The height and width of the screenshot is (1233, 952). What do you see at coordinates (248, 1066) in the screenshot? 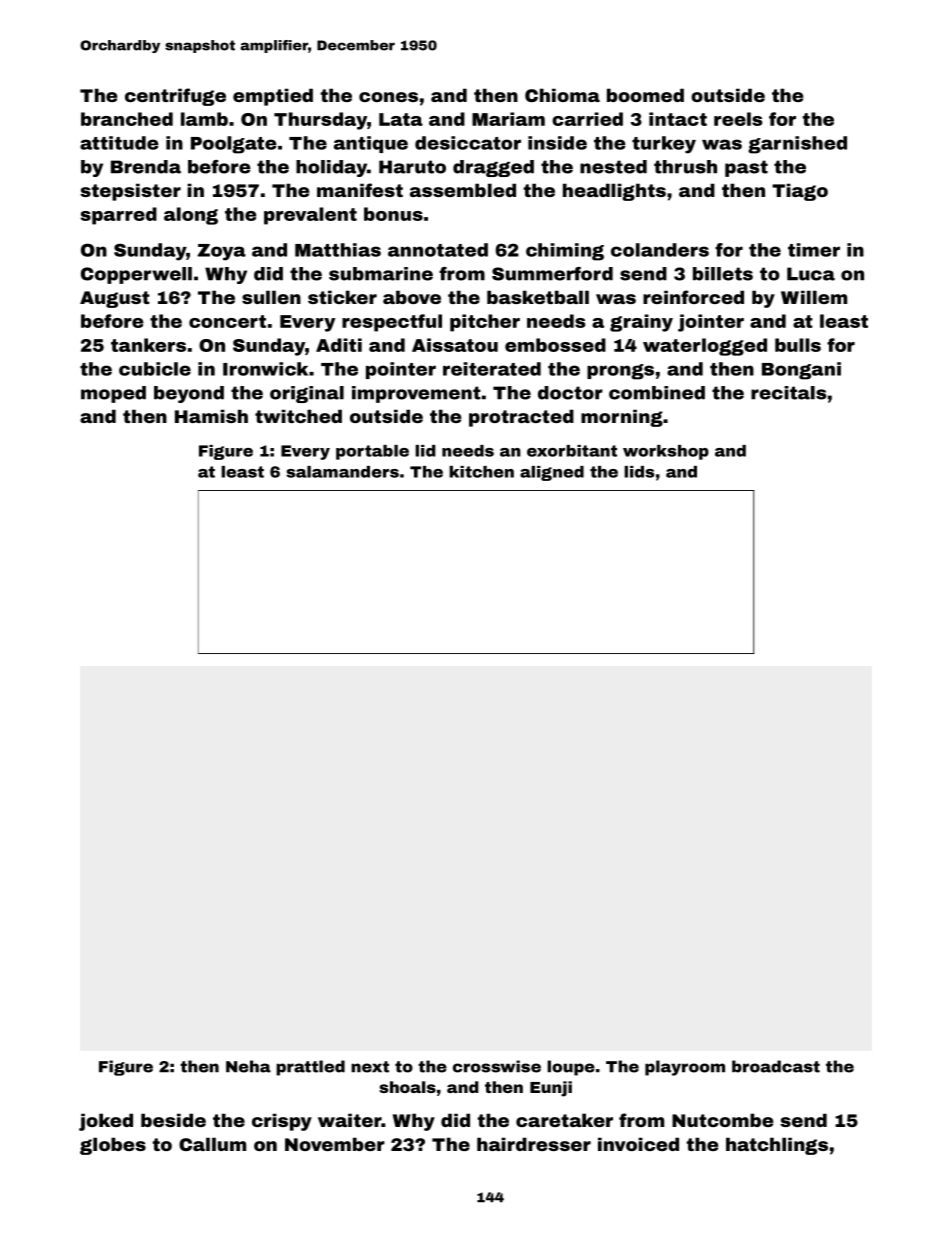
I see `Neha` at bounding box center [248, 1066].
